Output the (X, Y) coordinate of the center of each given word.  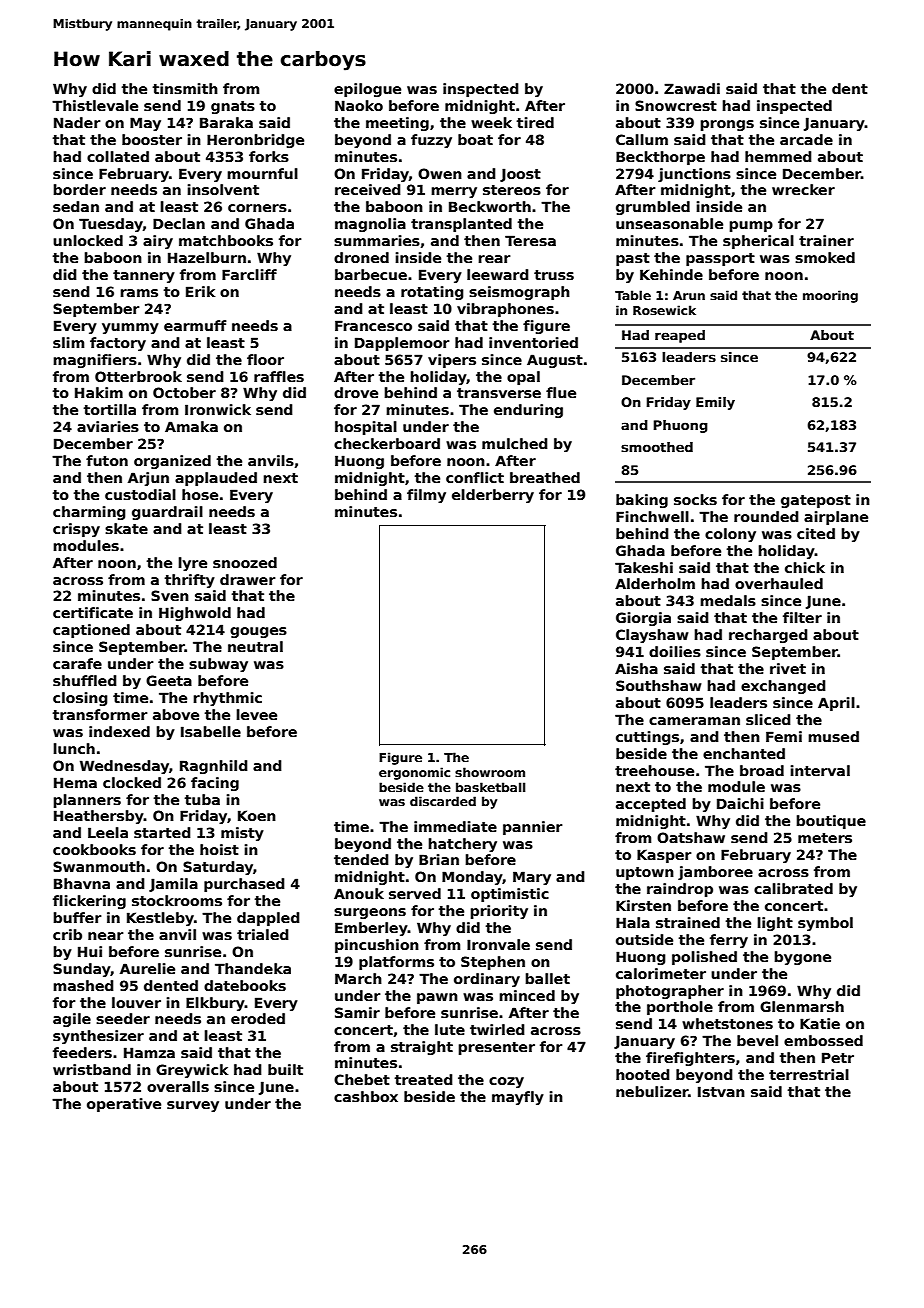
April (836, 704)
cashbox (366, 1096)
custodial (140, 494)
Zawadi (692, 88)
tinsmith (185, 88)
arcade (806, 139)
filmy (426, 496)
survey (193, 1106)
